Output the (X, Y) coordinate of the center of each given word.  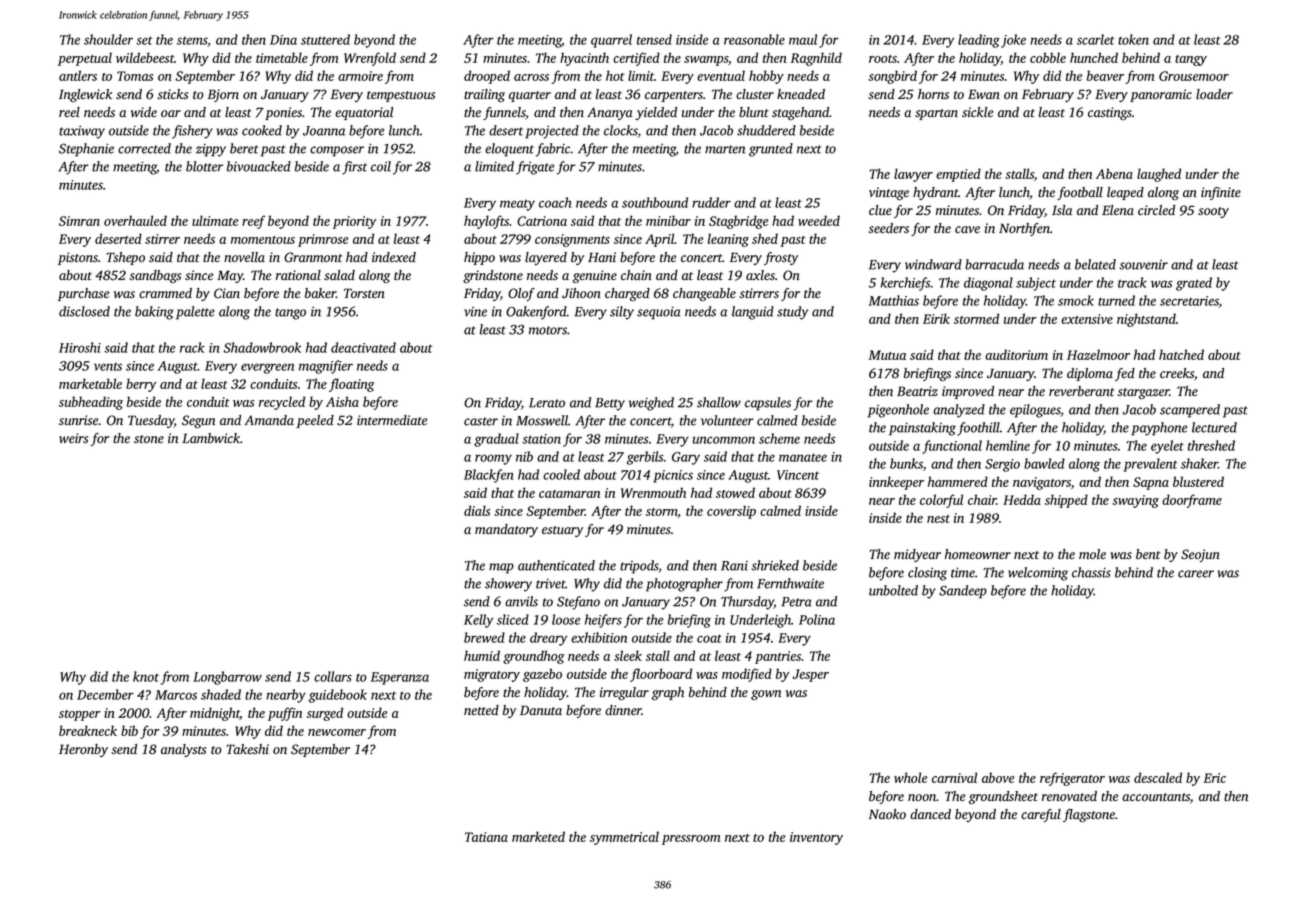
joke (1013, 41)
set (144, 40)
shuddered (766, 130)
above (998, 777)
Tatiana (486, 837)
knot (146, 676)
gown (766, 695)
